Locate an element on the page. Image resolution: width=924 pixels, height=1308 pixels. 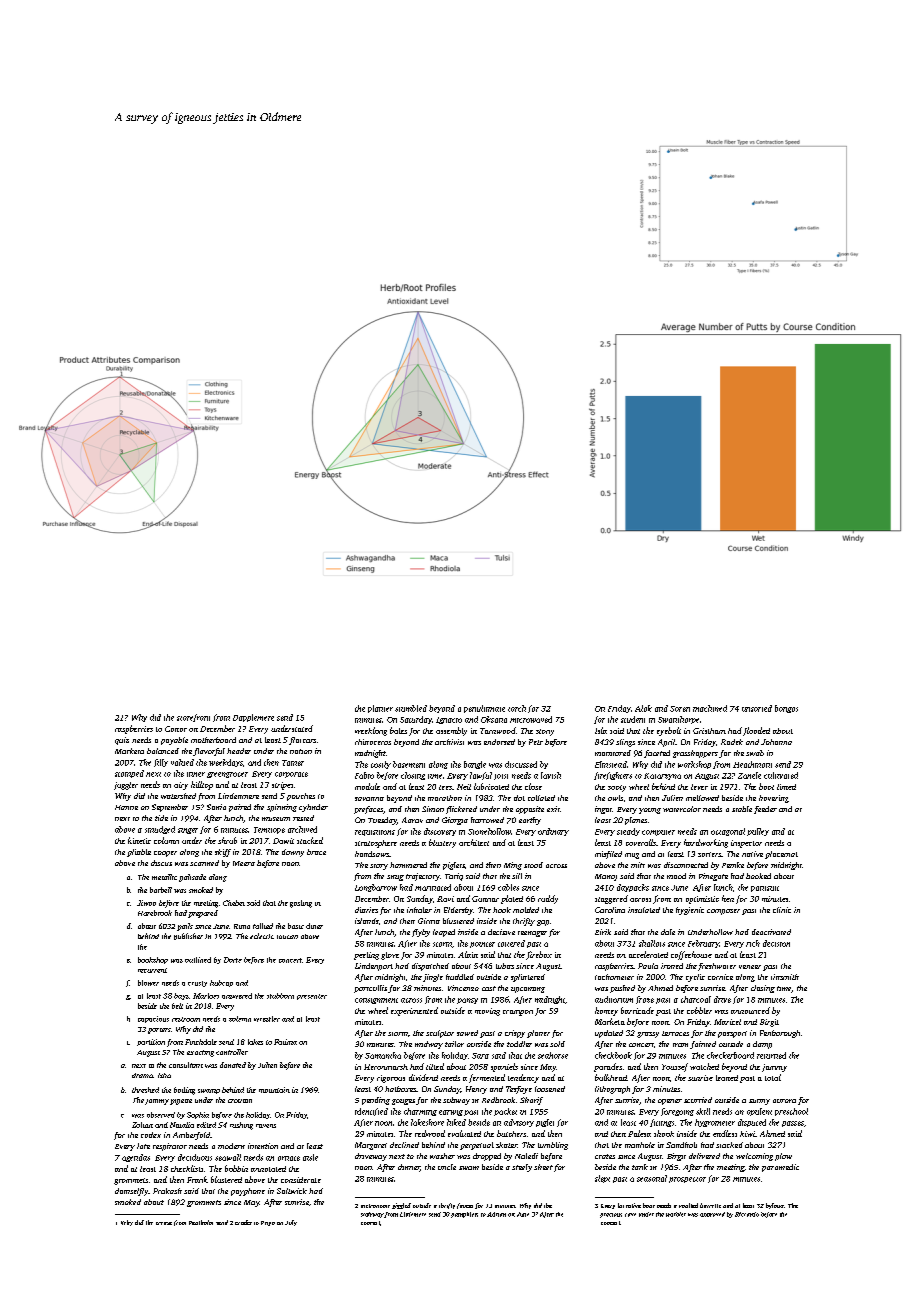
tachometer is located at coordinates (614, 977).
